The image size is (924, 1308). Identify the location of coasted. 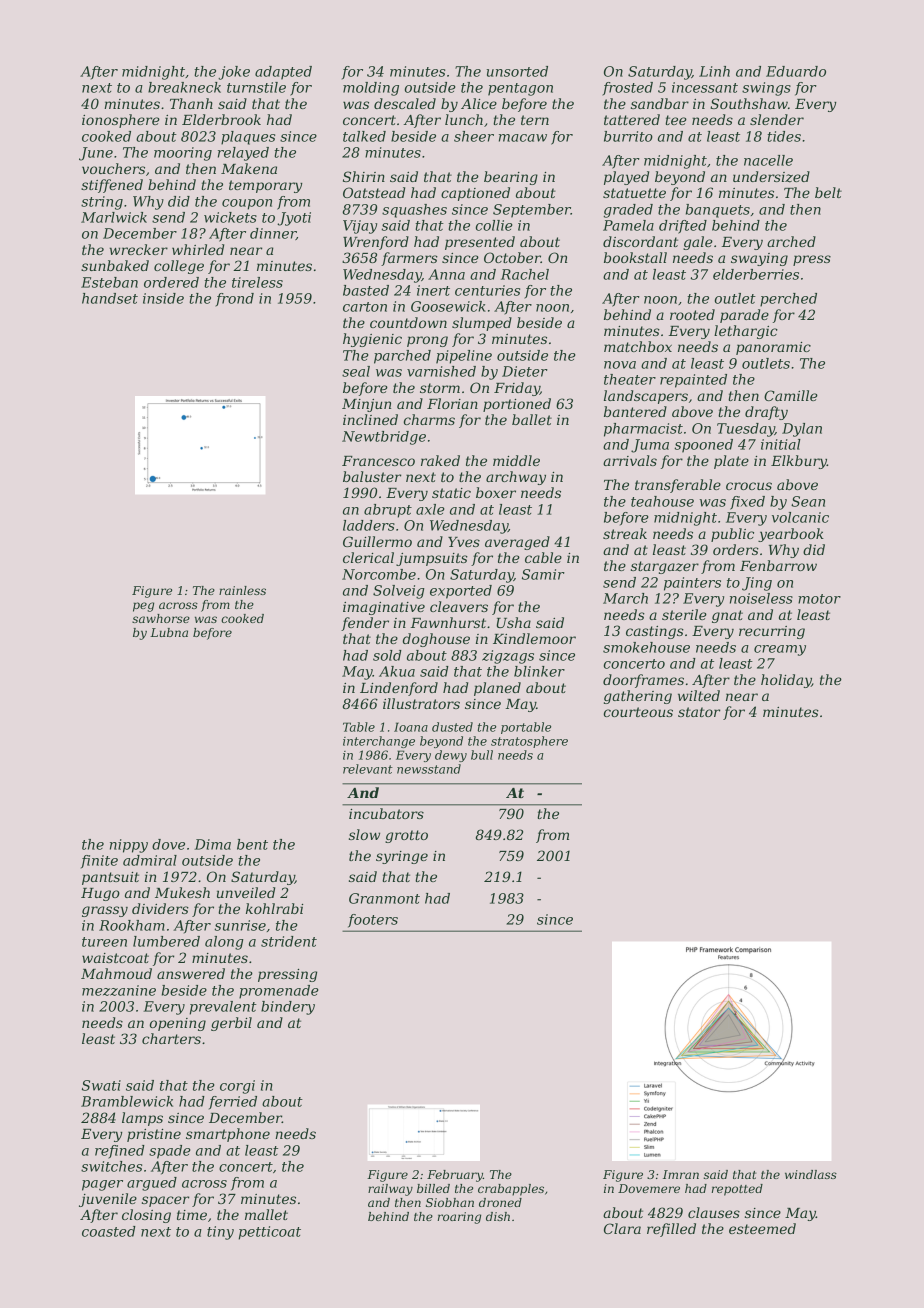
(109, 1231).
